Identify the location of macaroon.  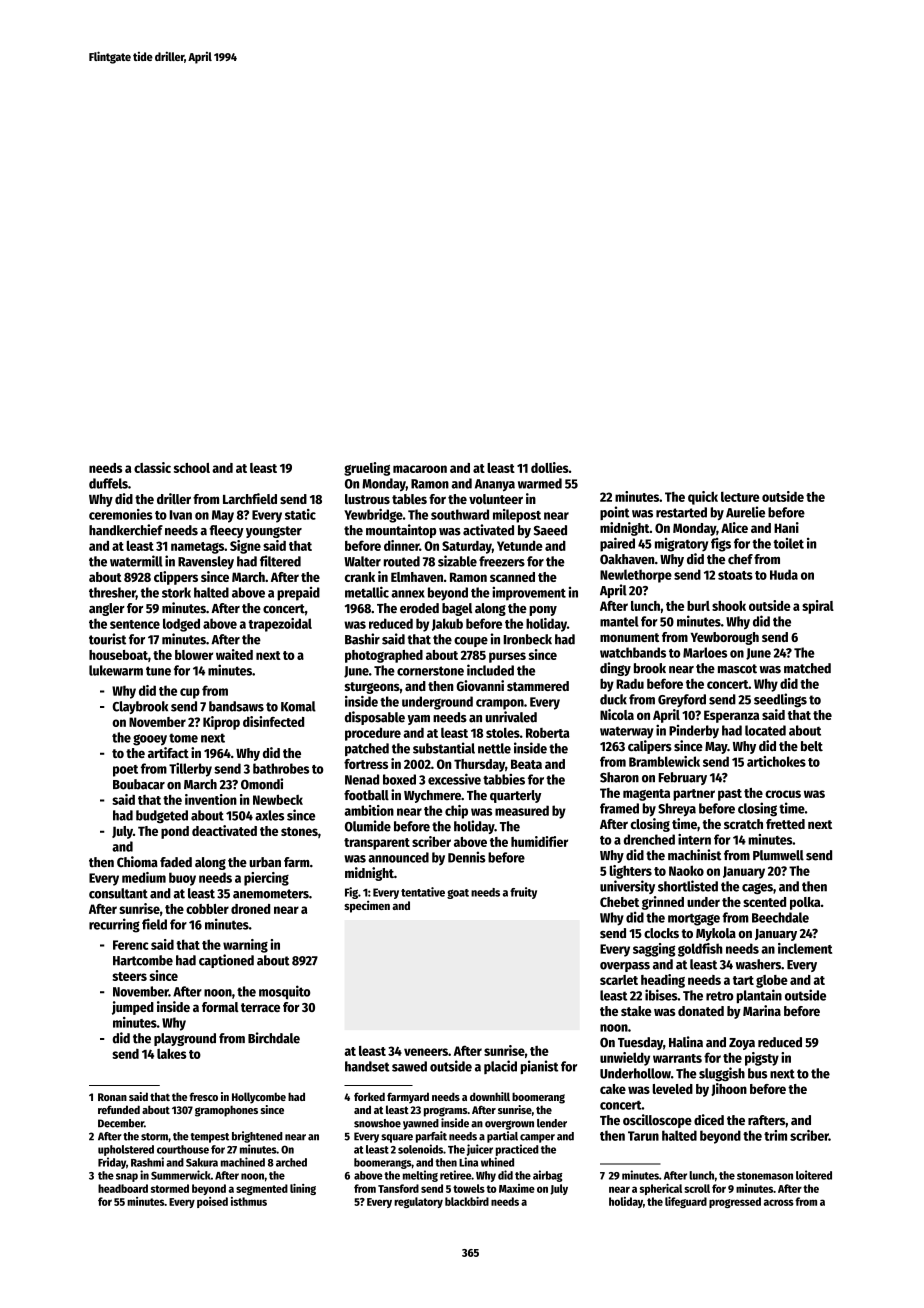
(420, 469).
